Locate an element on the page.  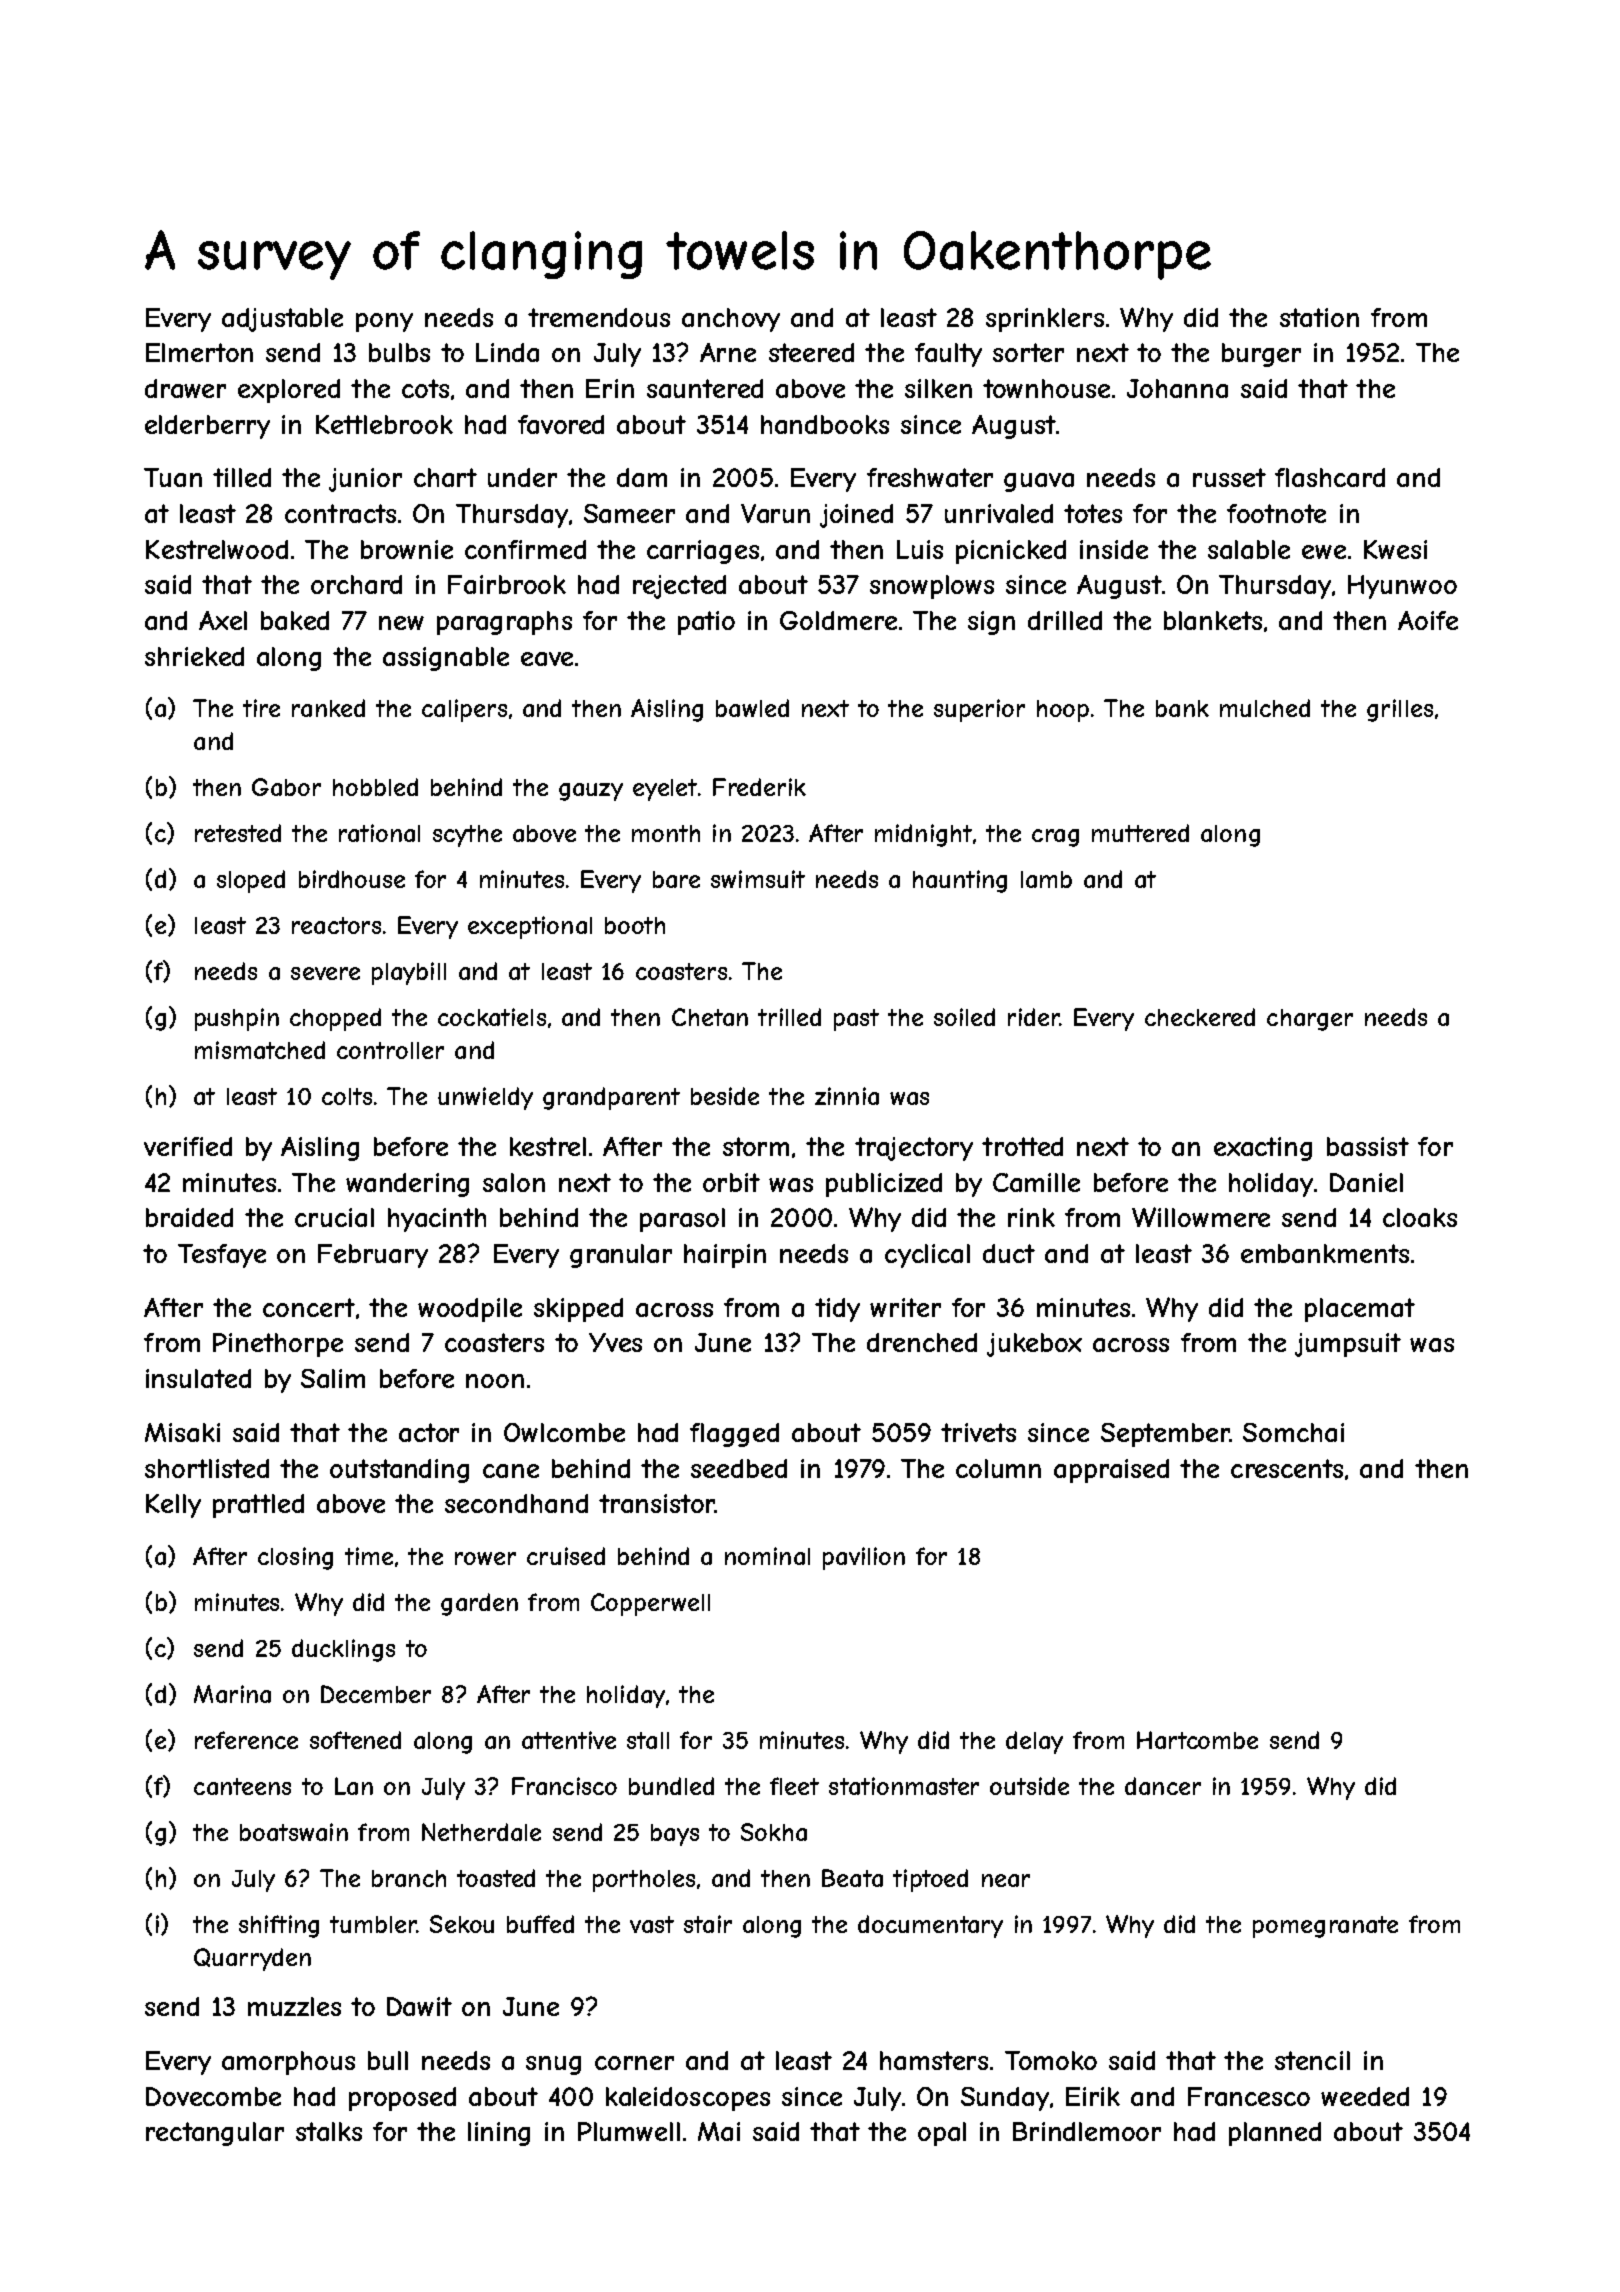
pushpin is located at coordinates (237, 1019).
